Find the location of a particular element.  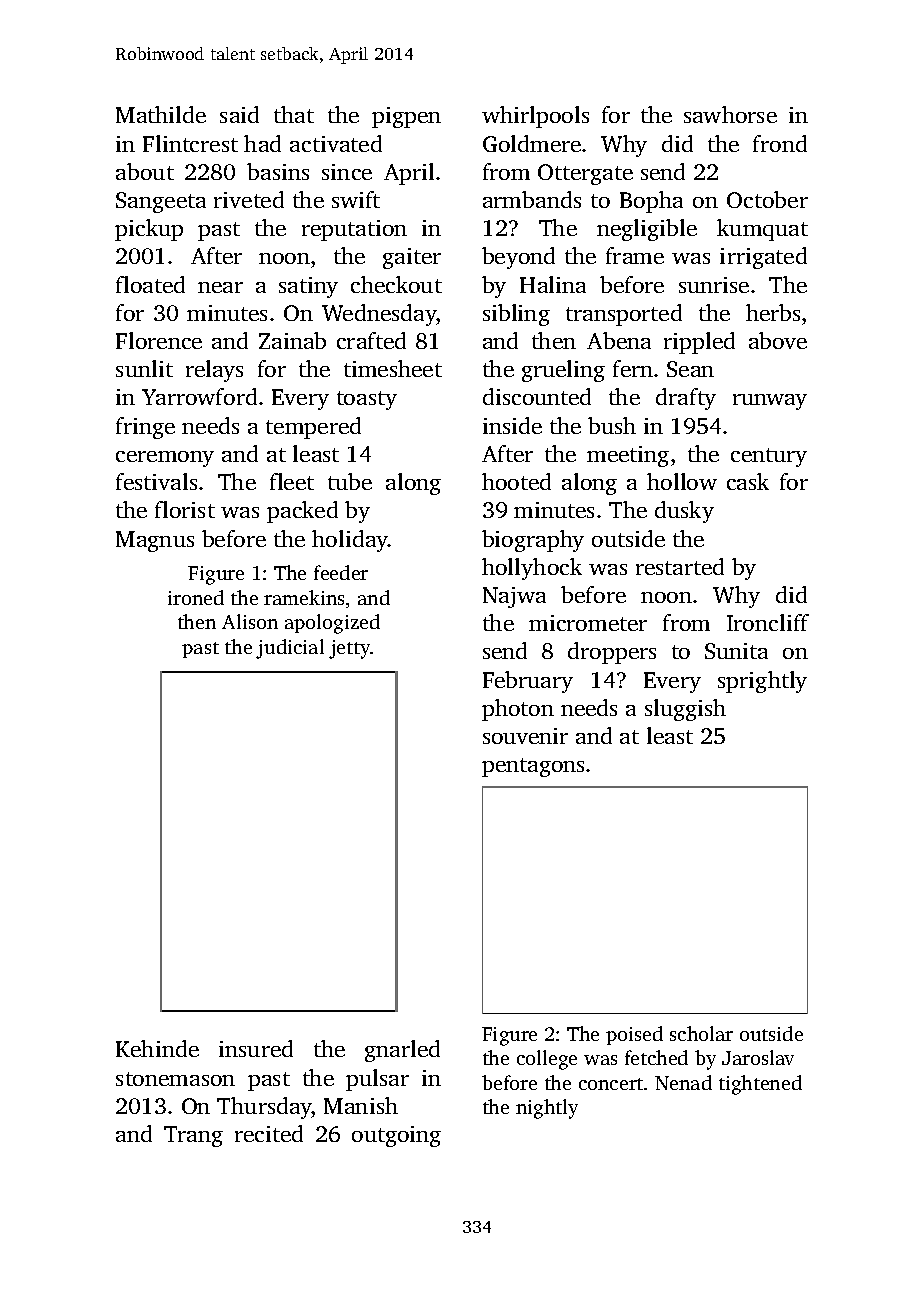

Kehinde is located at coordinates (157, 1048).
